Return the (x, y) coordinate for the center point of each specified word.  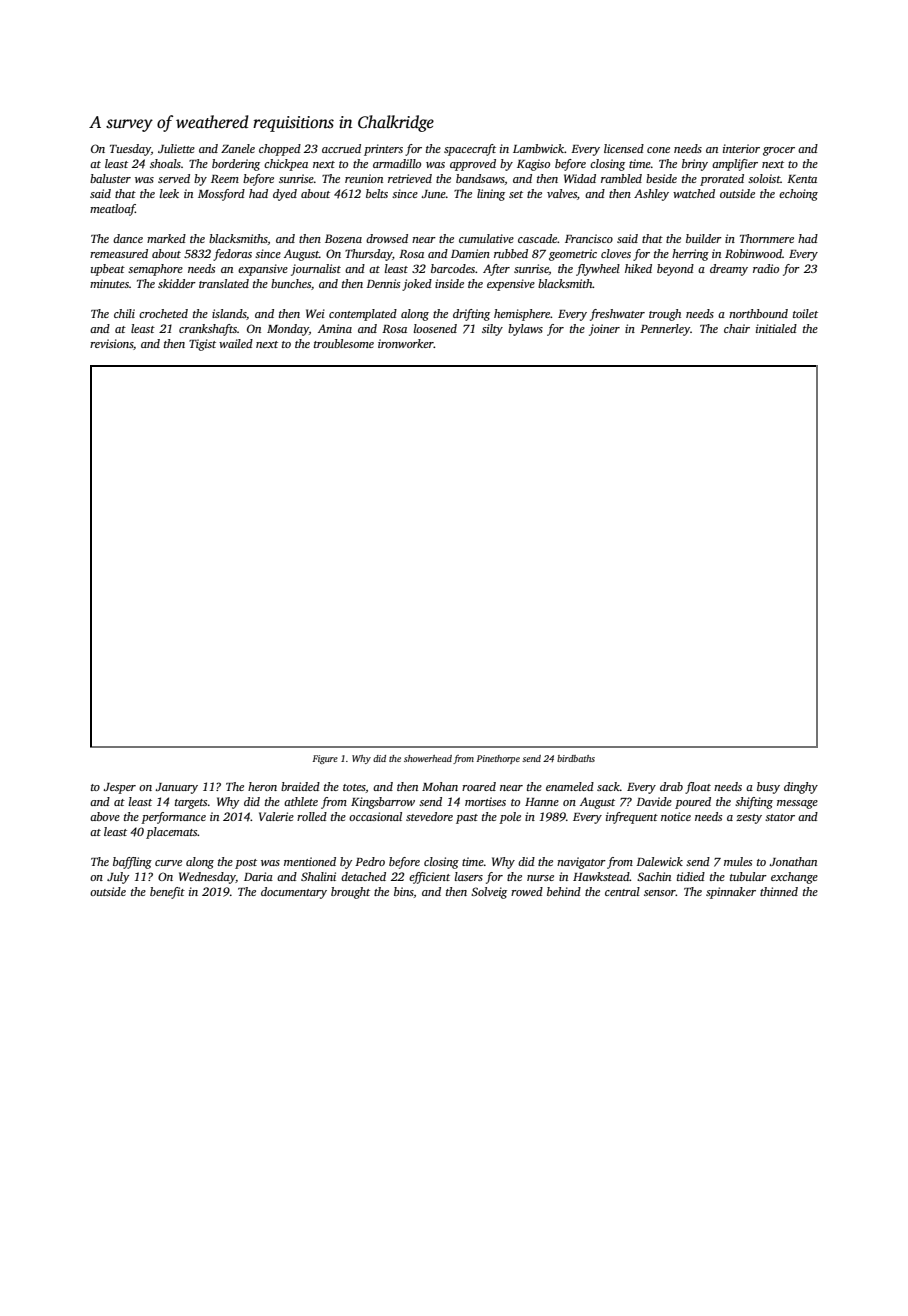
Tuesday (130, 150)
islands (229, 313)
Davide (654, 801)
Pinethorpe (498, 759)
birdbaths (576, 758)
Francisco (589, 238)
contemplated (363, 315)
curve (168, 863)
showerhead (428, 758)
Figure (325, 759)
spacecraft (470, 150)
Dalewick (659, 861)
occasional (375, 816)
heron (262, 786)
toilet (805, 313)
